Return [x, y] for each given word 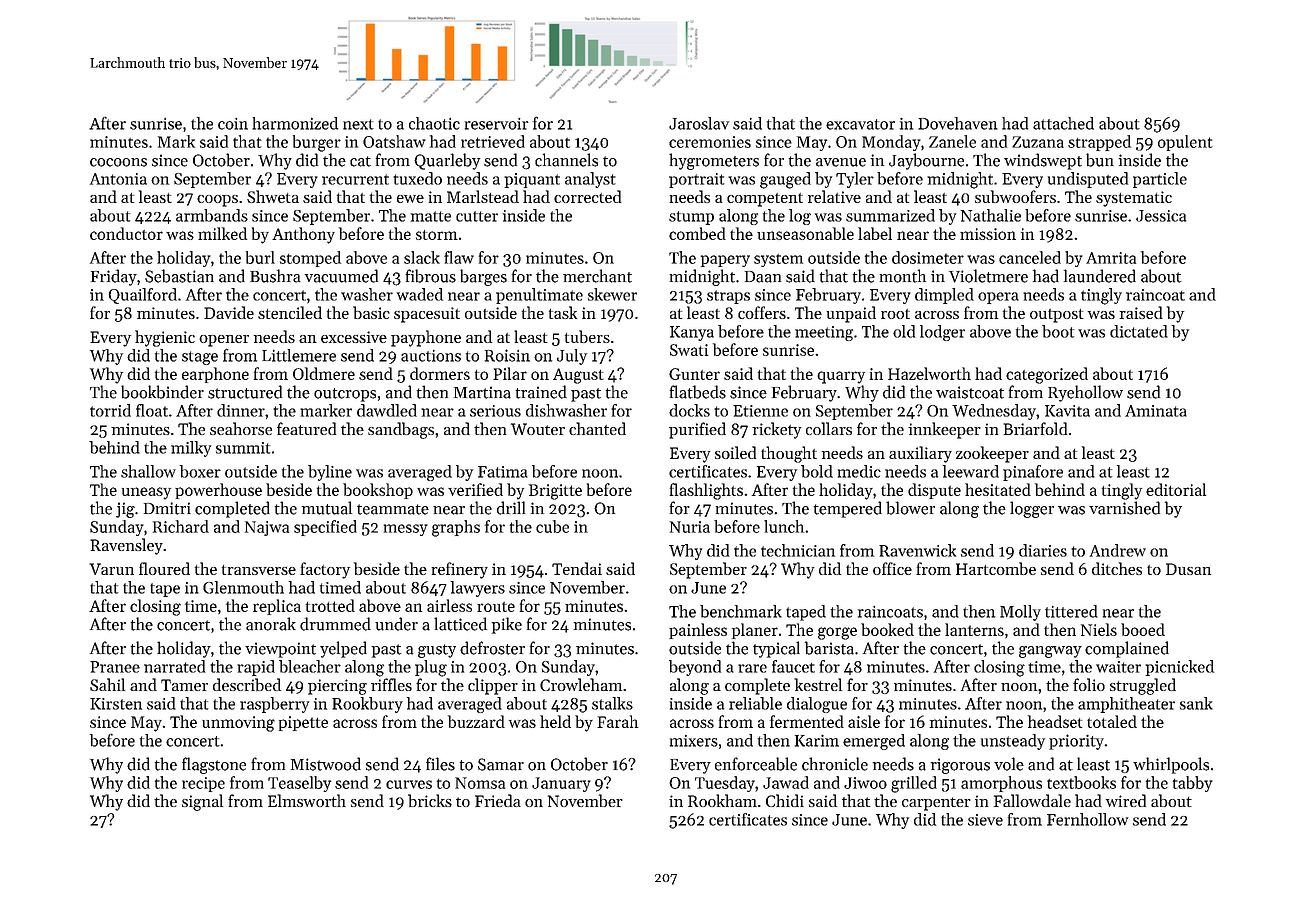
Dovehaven [958, 123]
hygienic [165, 338]
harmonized [295, 123]
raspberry [274, 705]
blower [910, 508]
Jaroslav [699, 123]
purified [697, 430]
